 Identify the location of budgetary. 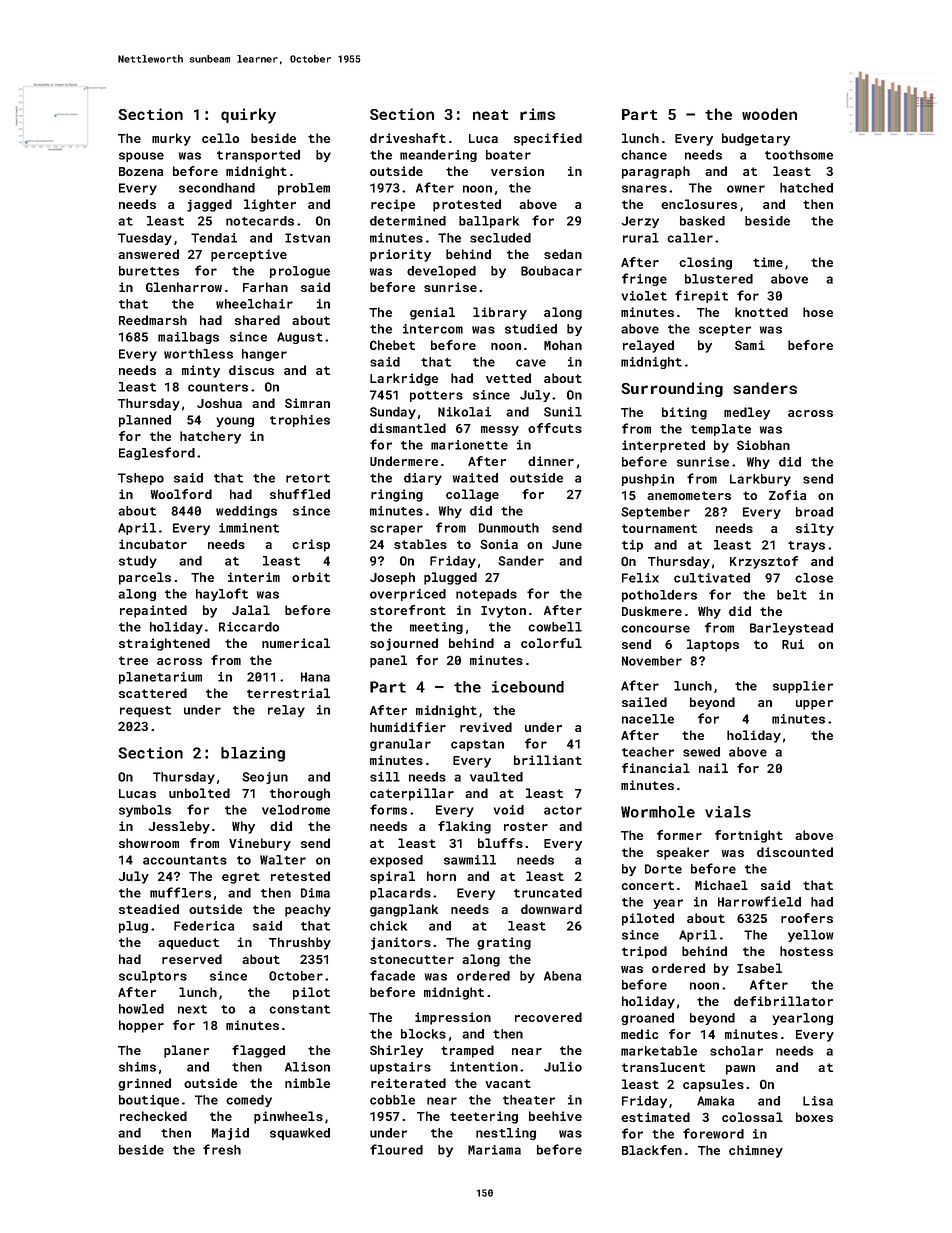
(756, 139).
